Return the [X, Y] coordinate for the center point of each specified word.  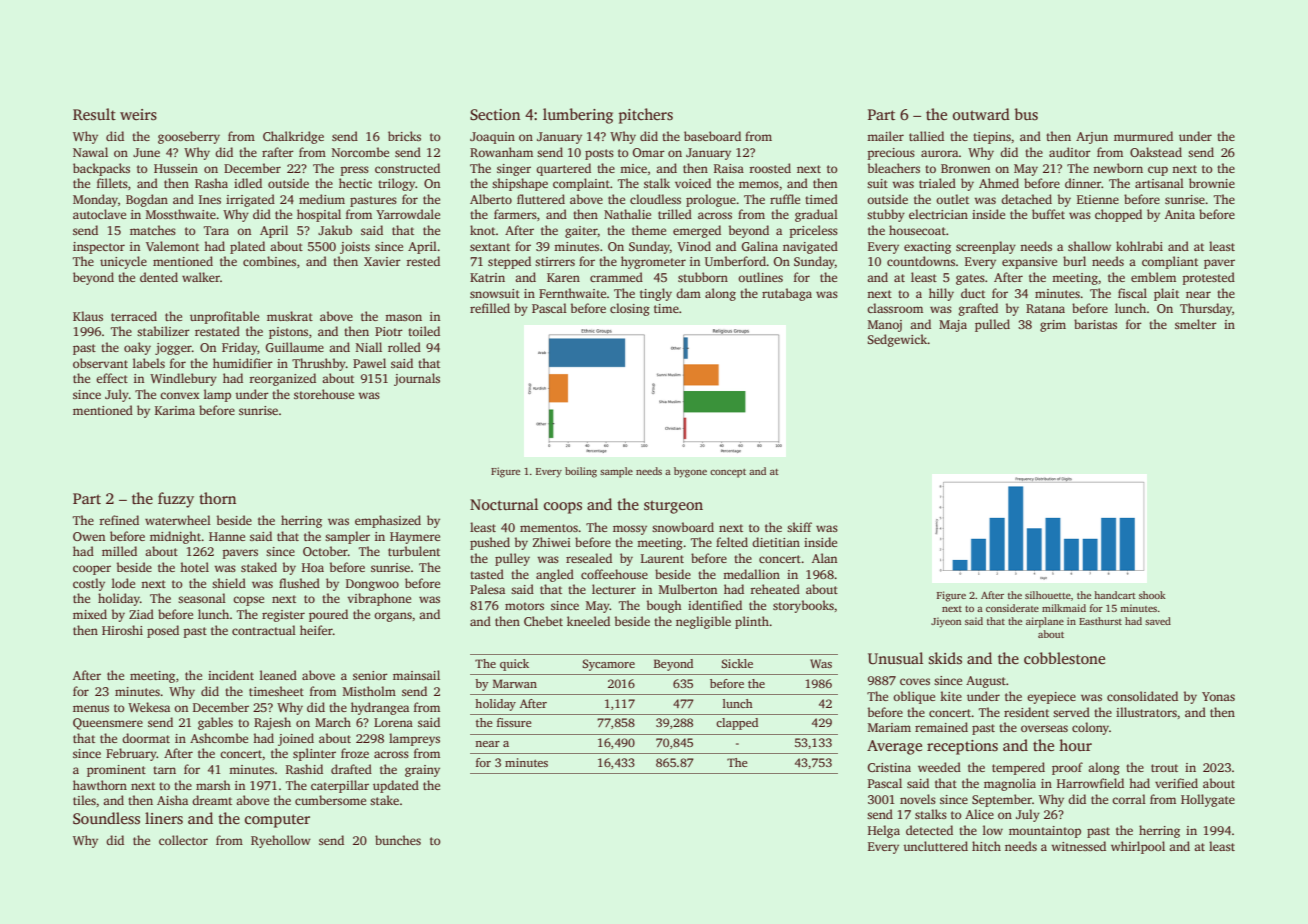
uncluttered [935, 846]
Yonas [1218, 696]
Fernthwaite [572, 293]
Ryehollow [281, 841]
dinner [1083, 183]
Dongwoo [372, 585]
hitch [986, 846]
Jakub [335, 230]
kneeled [588, 621]
